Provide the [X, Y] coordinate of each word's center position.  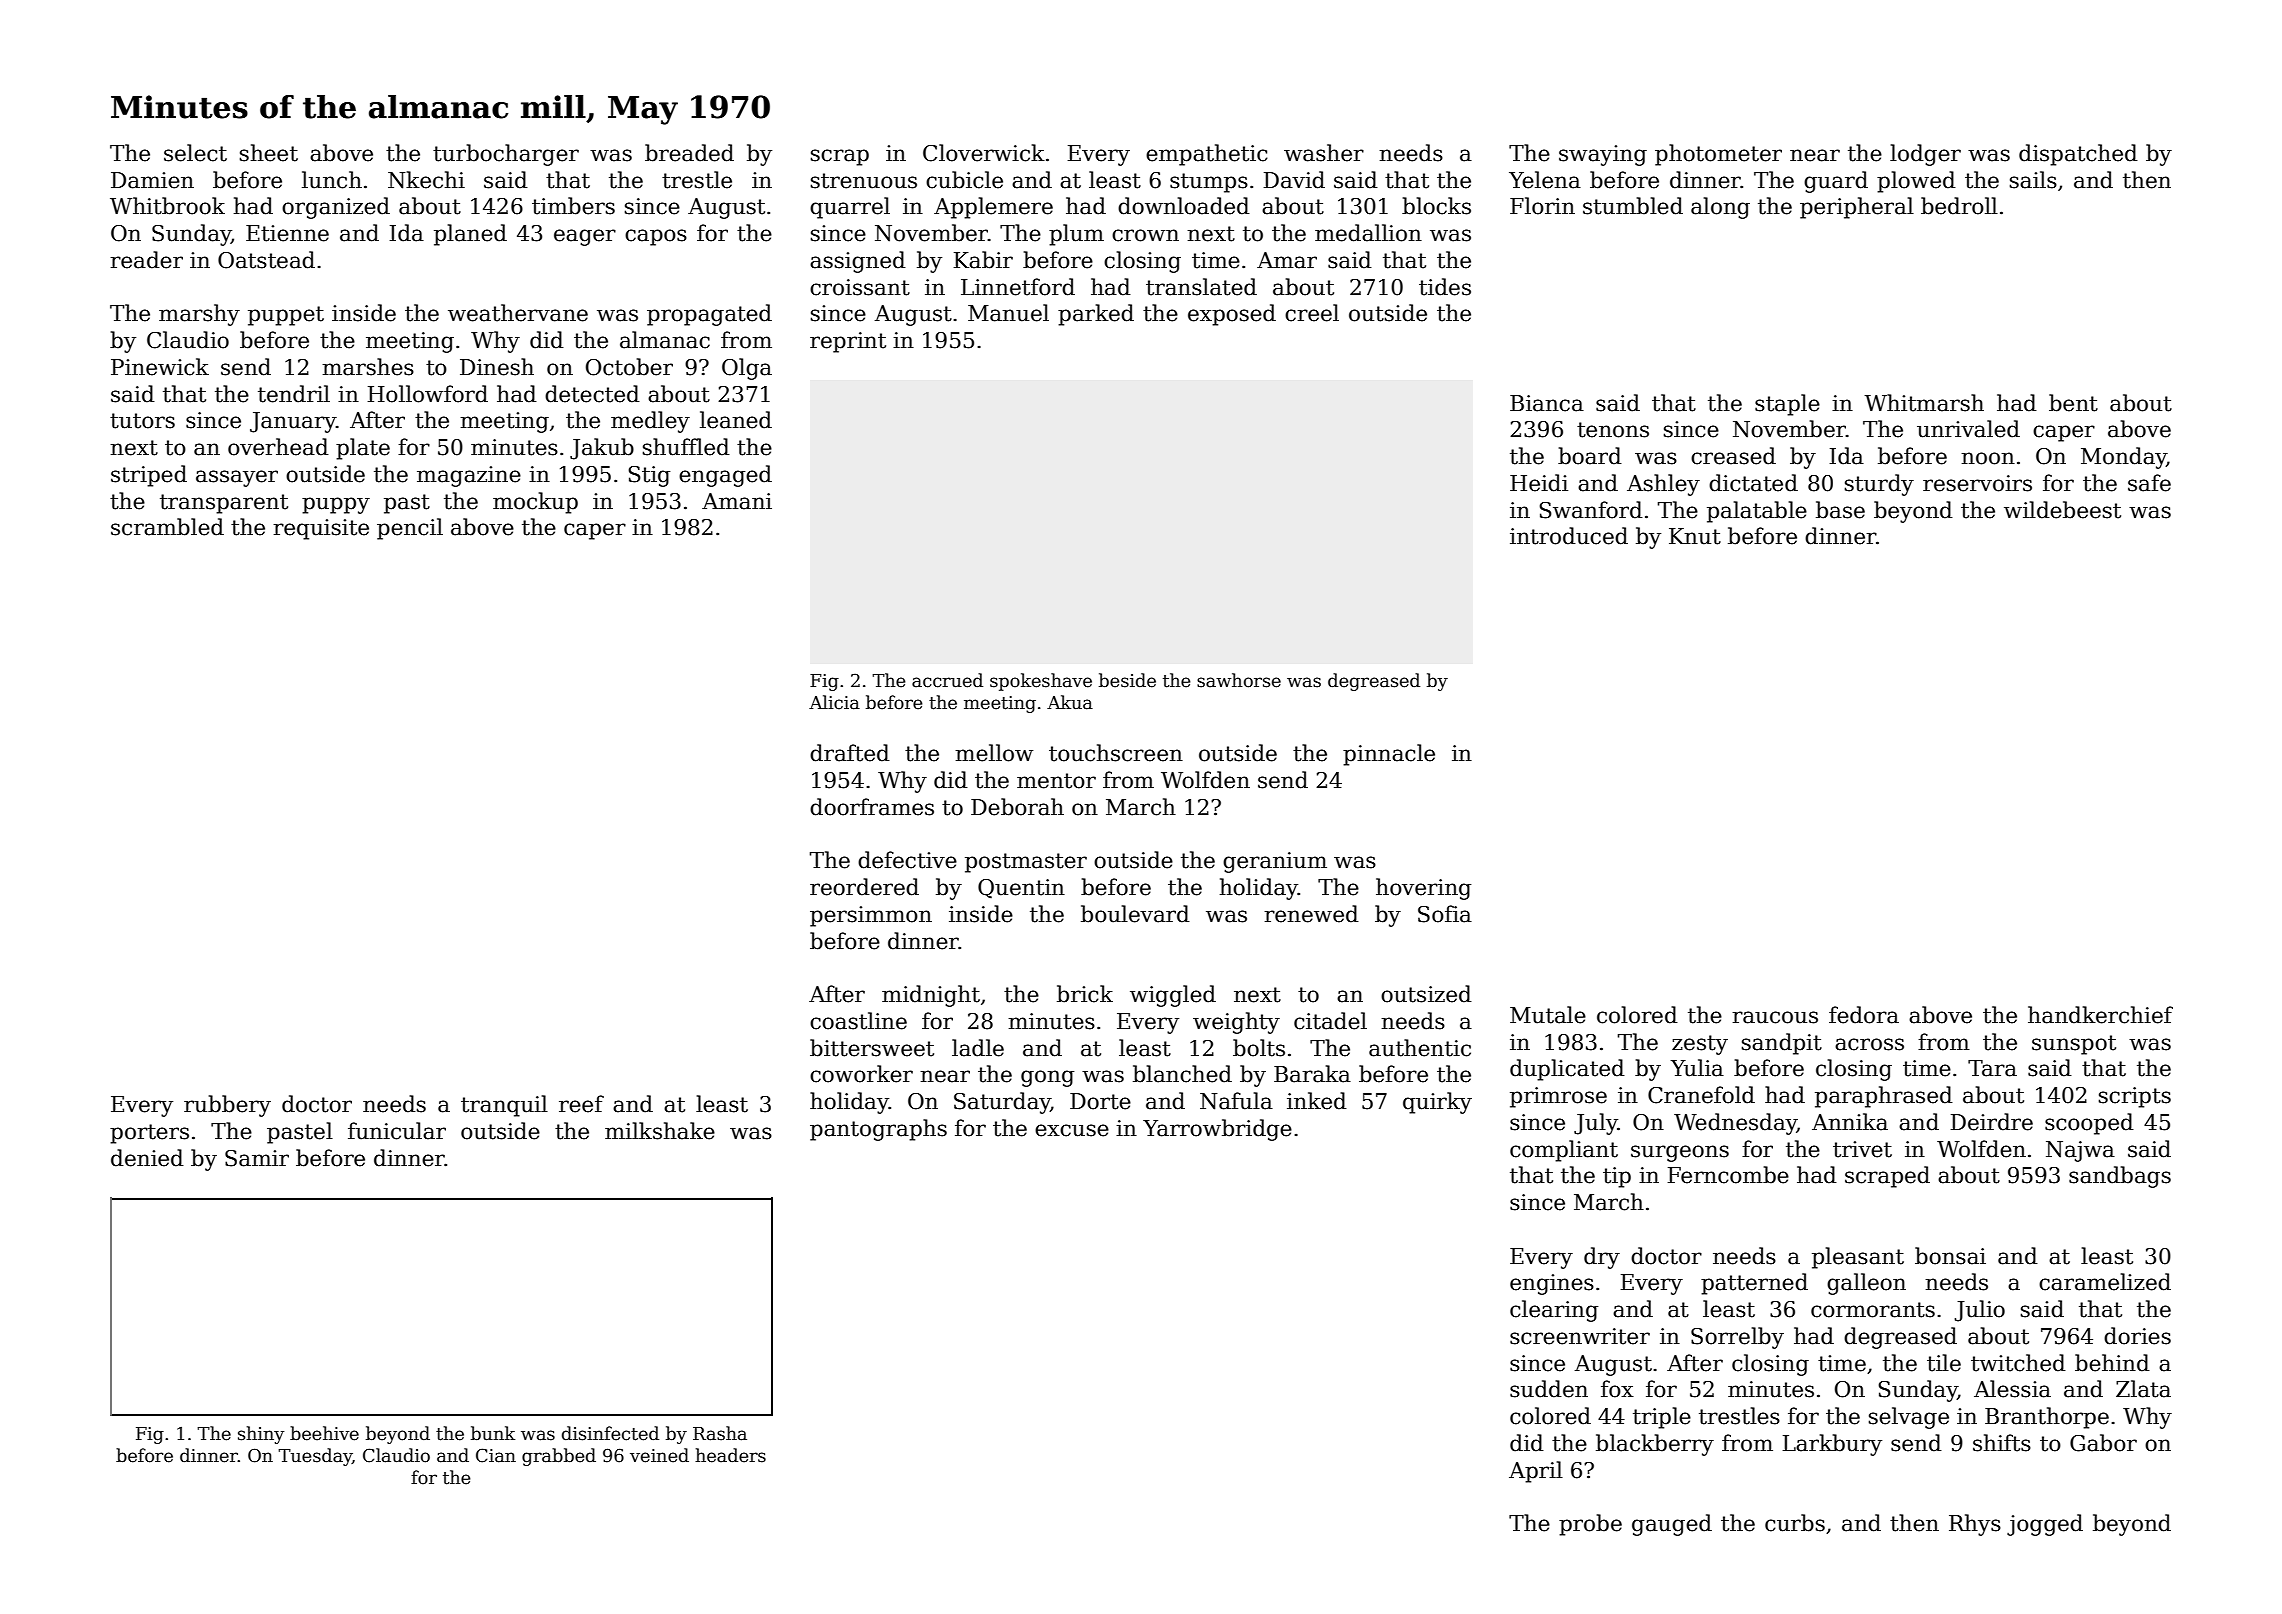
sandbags [2120, 1177]
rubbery [227, 1106]
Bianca [1547, 403]
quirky [1437, 1103]
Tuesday [315, 1457]
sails [2033, 180]
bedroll [1959, 206]
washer [1324, 153]
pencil [410, 529]
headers [730, 1455]
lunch [332, 180]
